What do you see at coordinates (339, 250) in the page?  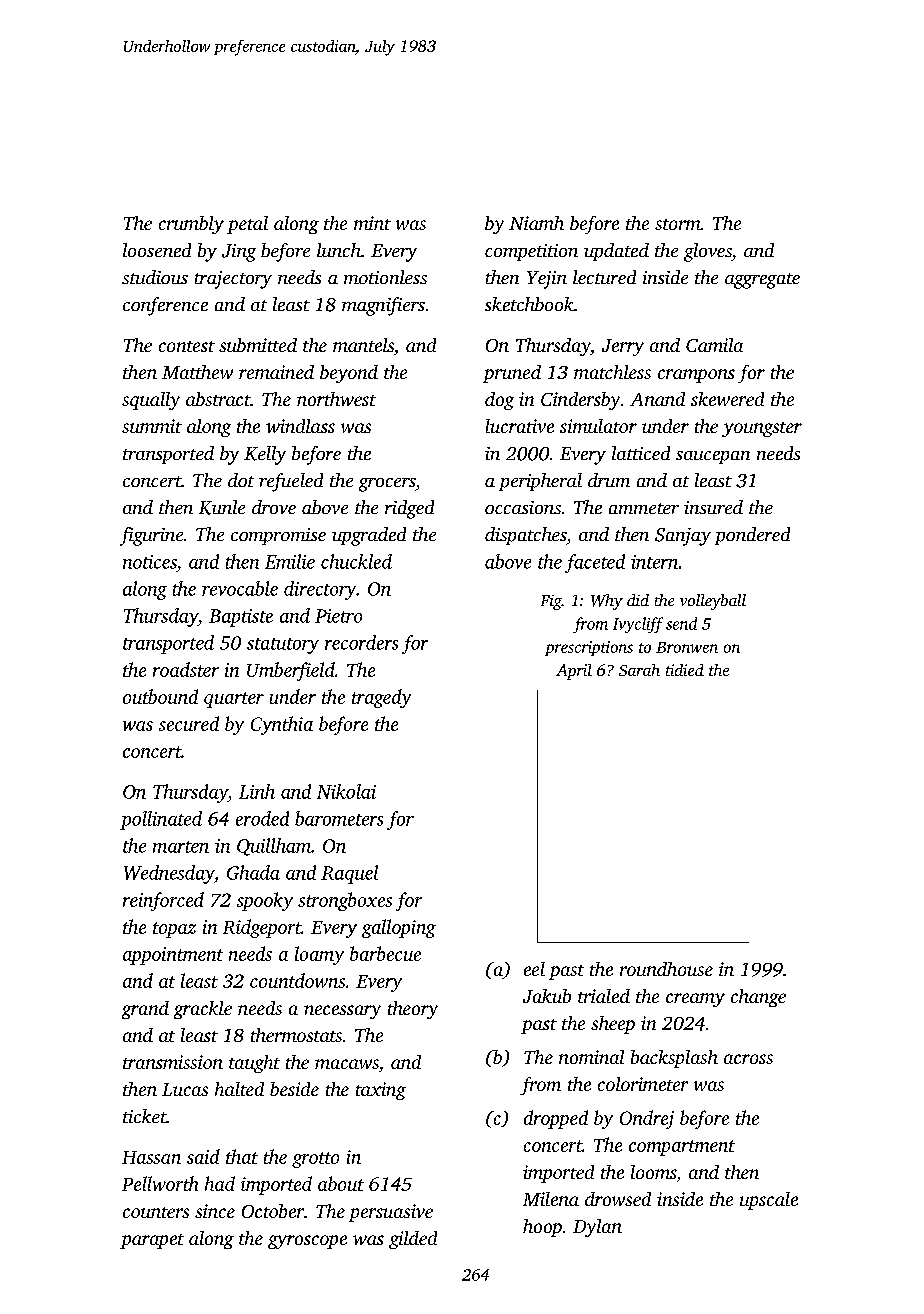 I see `lunch` at bounding box center [339, 250].
